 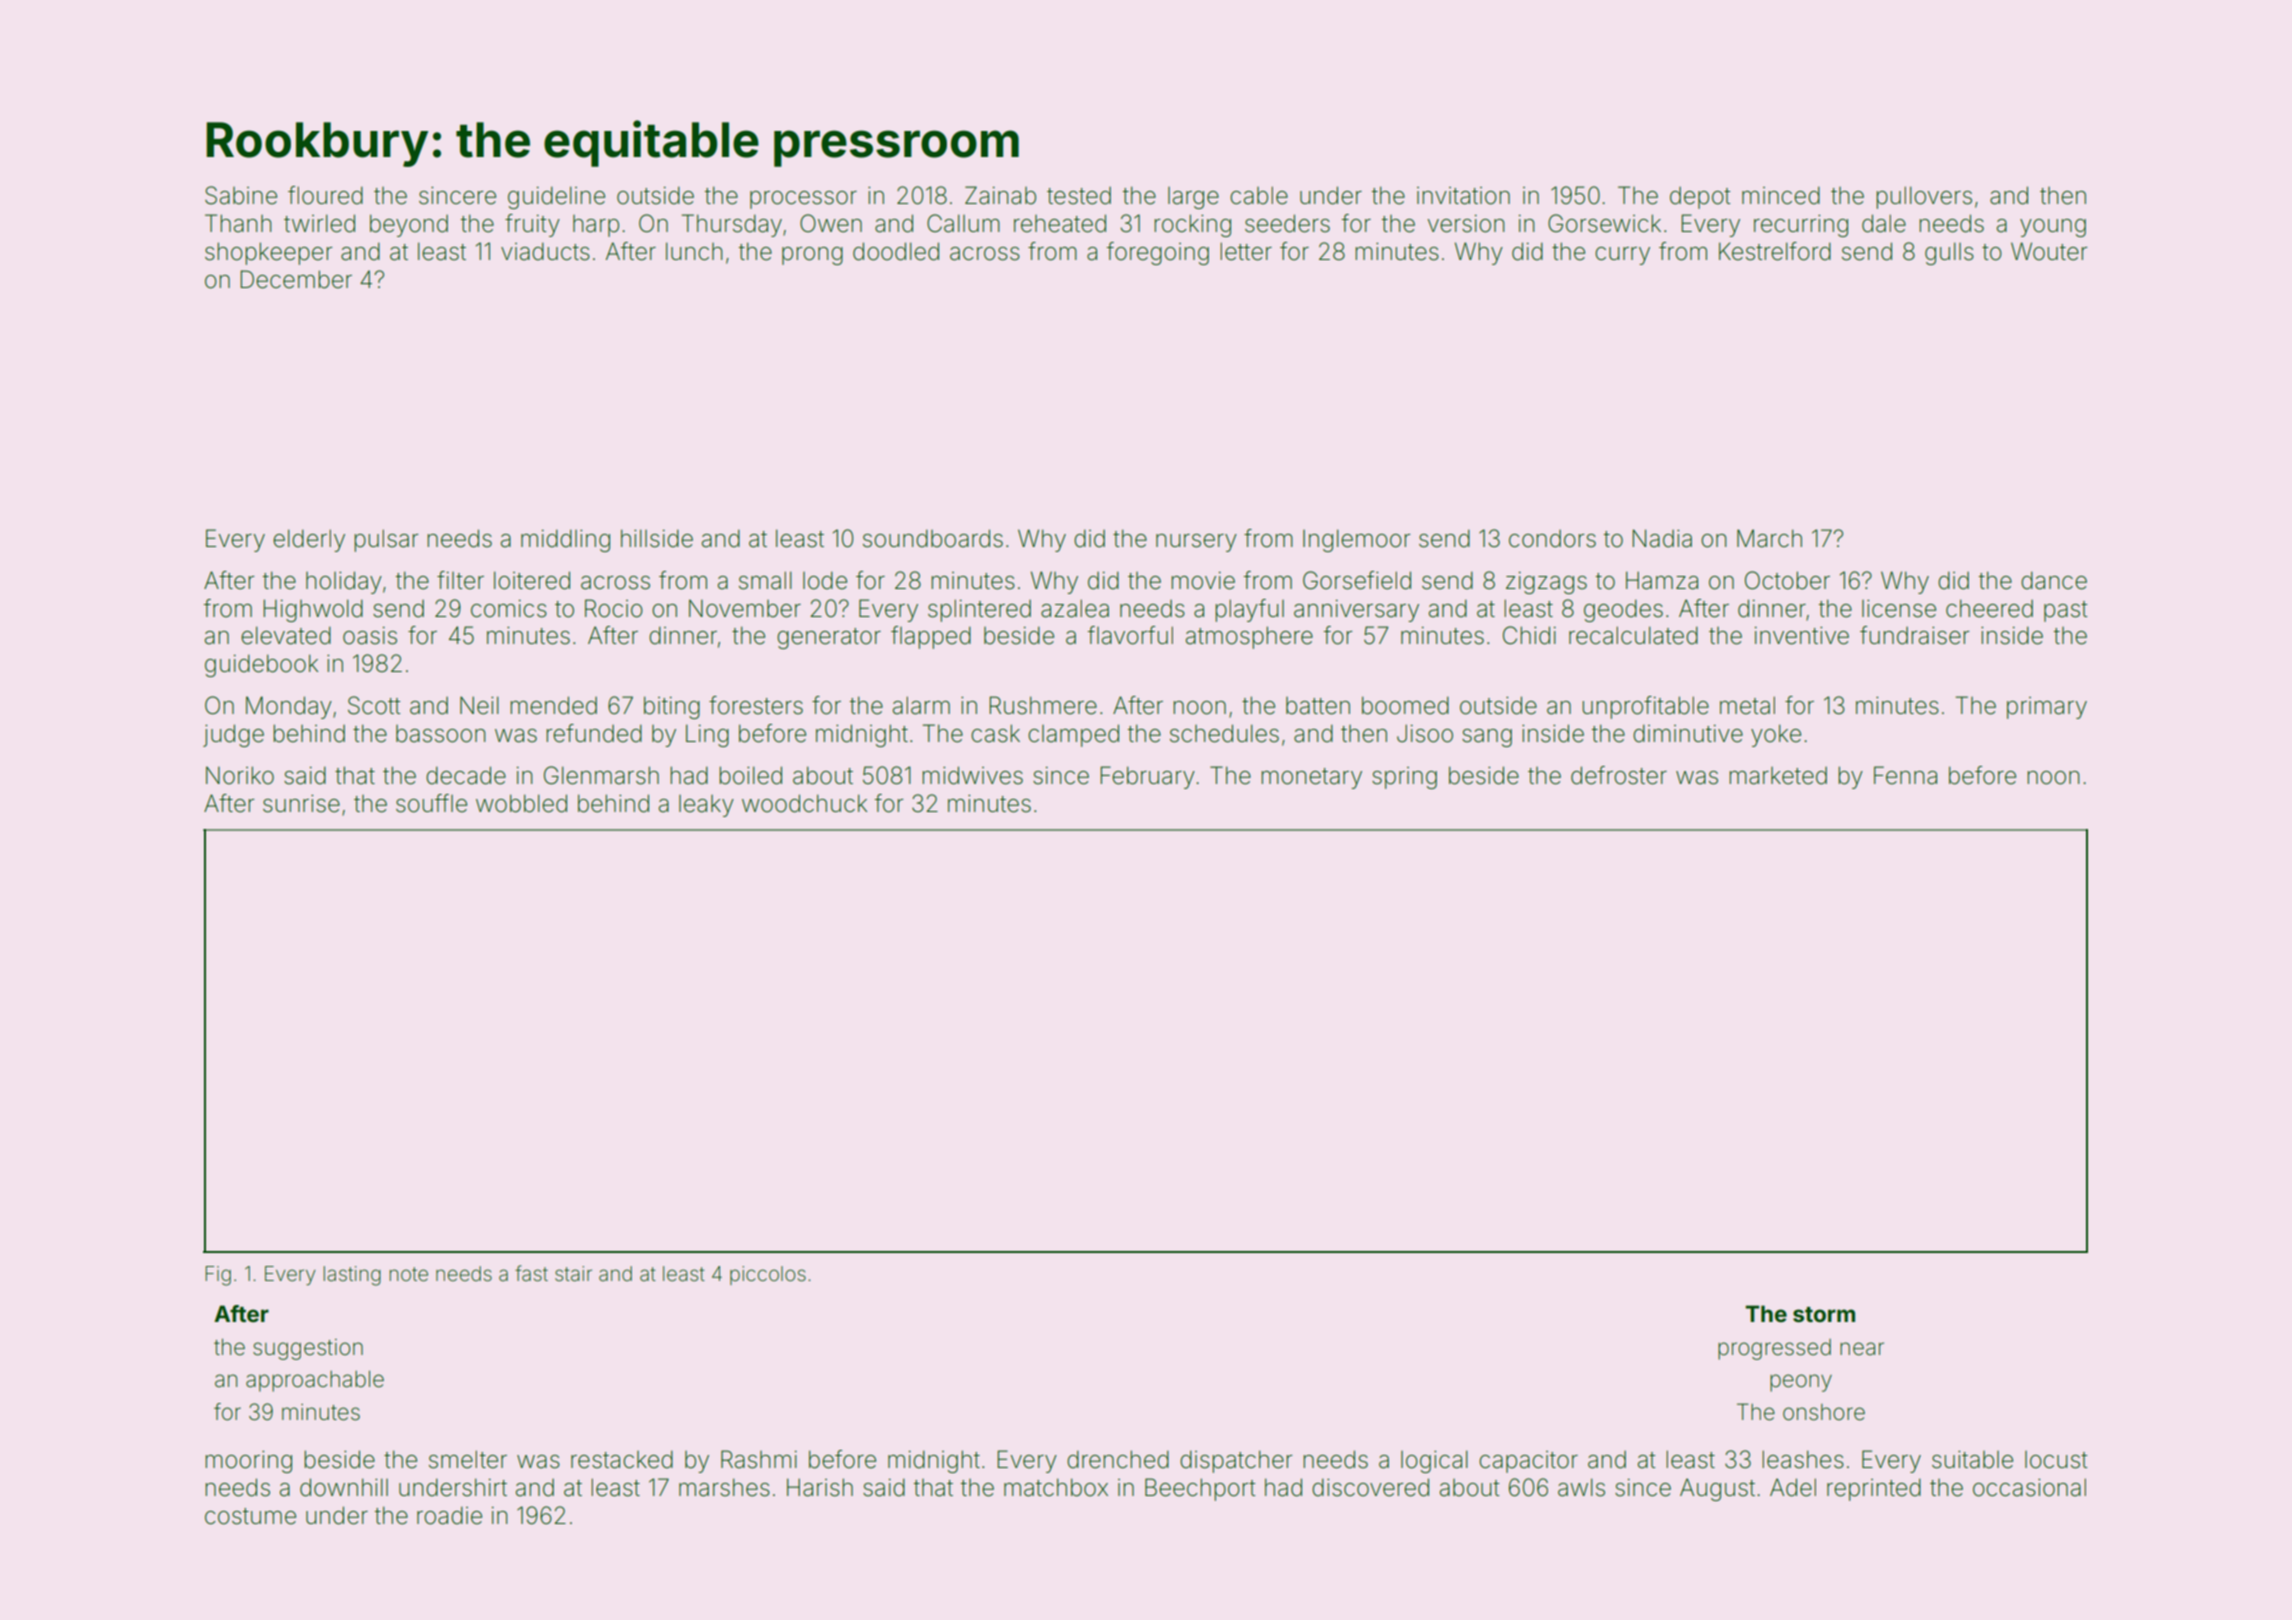 I want to click on fast, so click(x=531, y=1273).
